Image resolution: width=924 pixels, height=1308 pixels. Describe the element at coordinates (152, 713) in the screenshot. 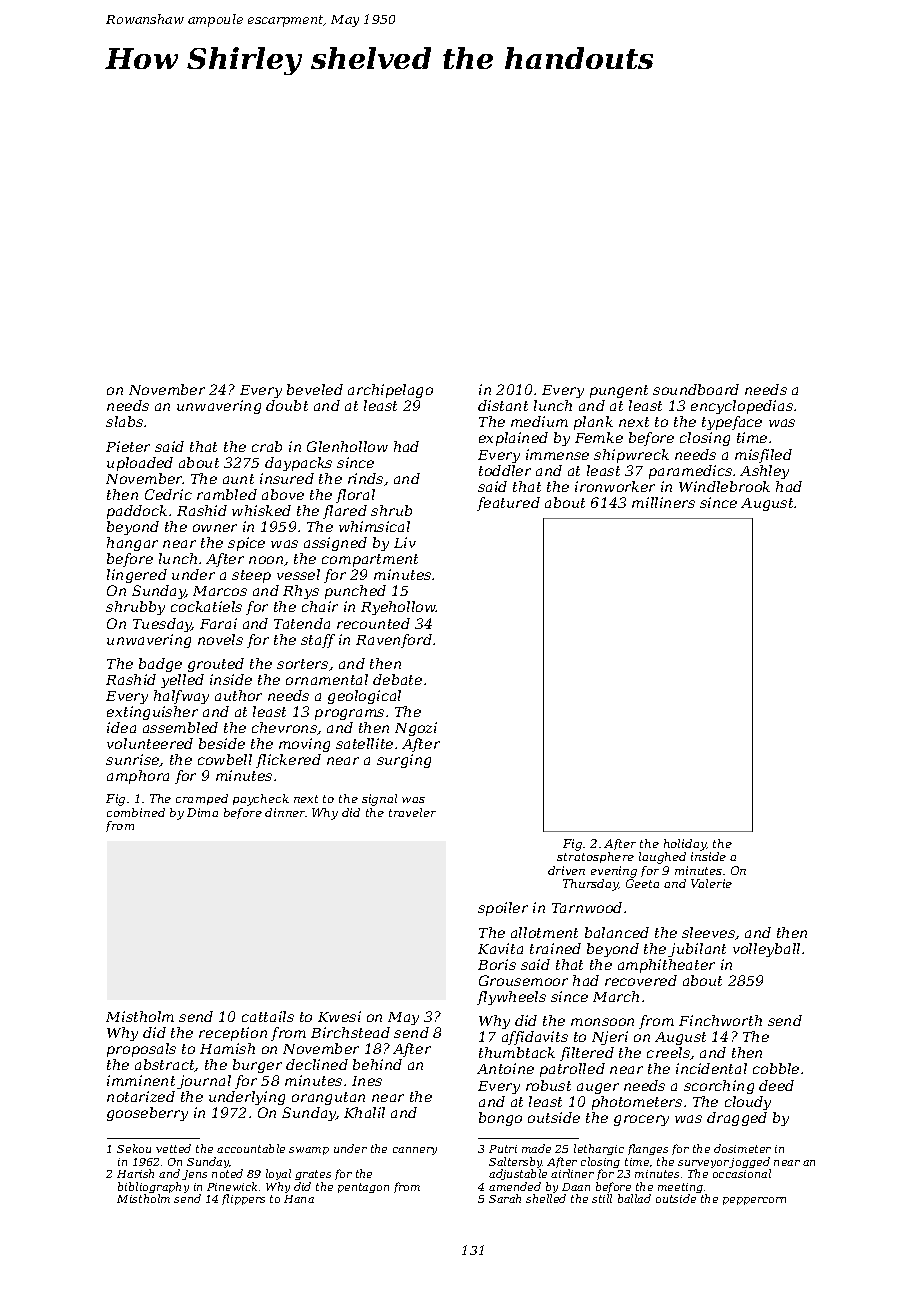

I see `extinguisher` at that location.
